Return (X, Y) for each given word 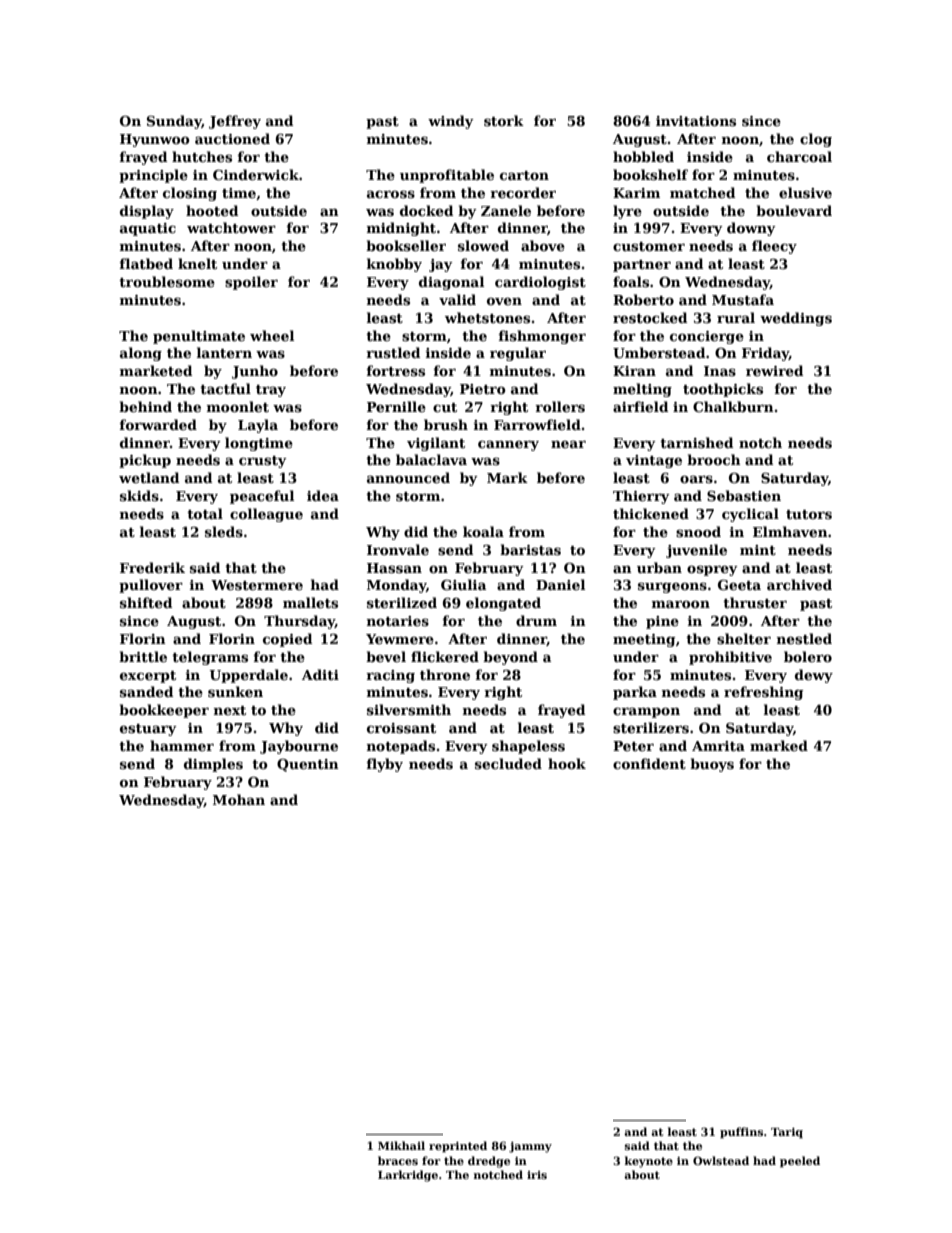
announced (408, 477)
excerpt (148, 677)
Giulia (463, 584)
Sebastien (744, 495)
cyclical (750, 515)
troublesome (167, 281)
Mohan (239, 799)
